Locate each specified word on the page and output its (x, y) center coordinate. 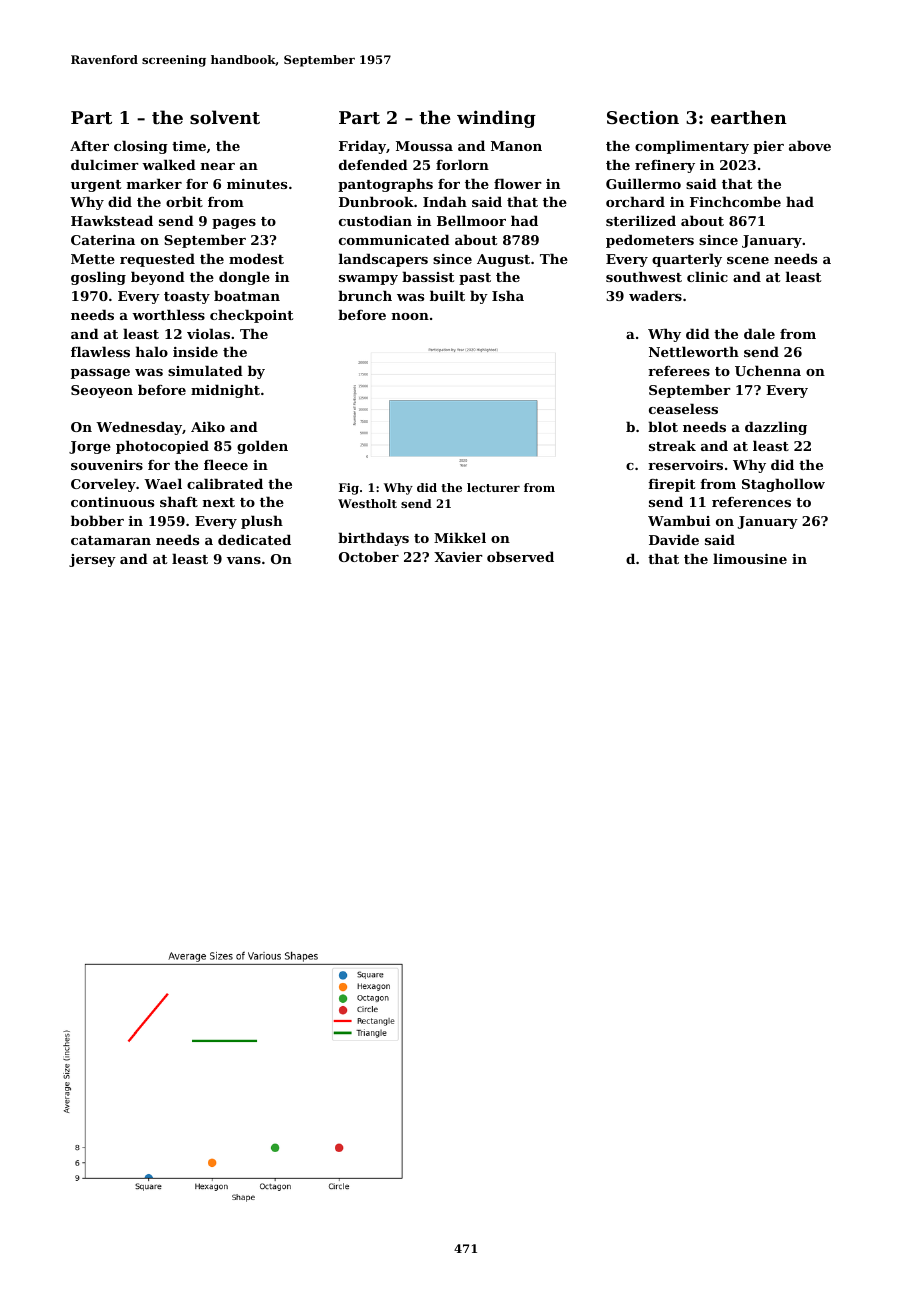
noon (410, 316)
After (89, 146)
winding (496, 119)
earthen (749, 117)
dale (759, 333)
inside (195, 351)
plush (262, 522)
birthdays (373, 539)
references (751, 502)
